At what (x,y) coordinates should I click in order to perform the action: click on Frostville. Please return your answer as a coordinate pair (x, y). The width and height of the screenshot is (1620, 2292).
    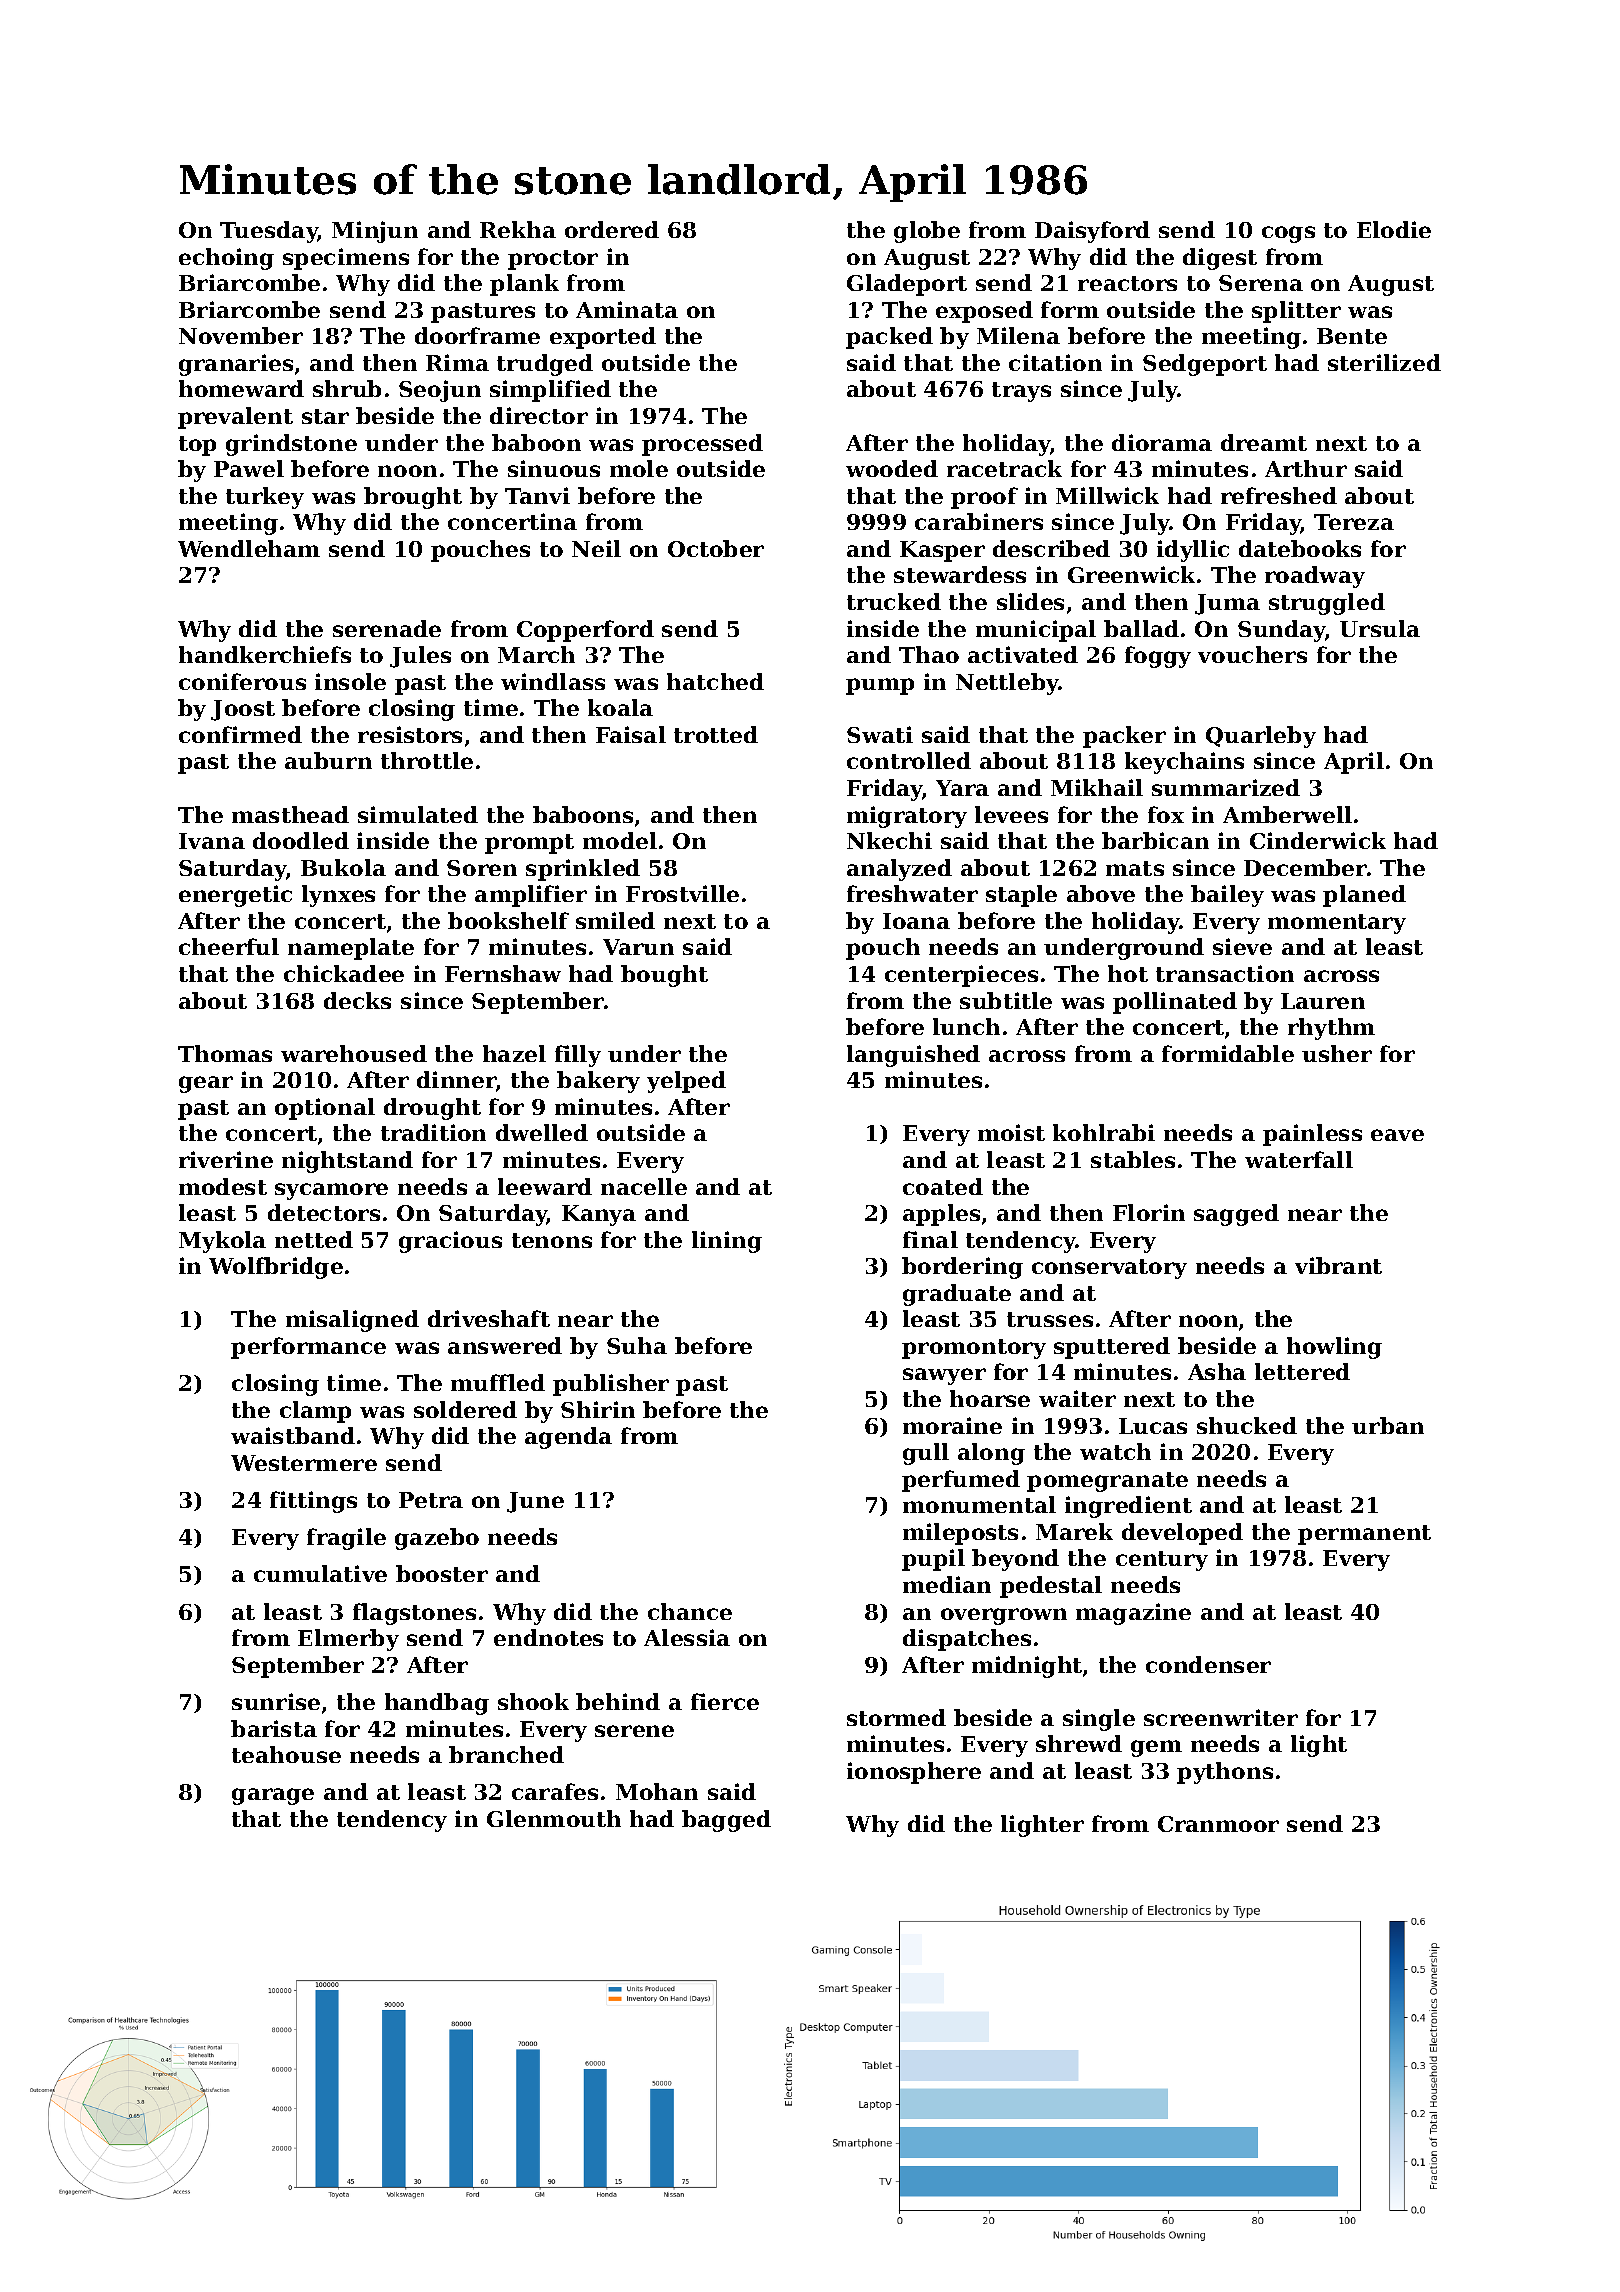
    Looking at the image, I should click on (682, 893).
